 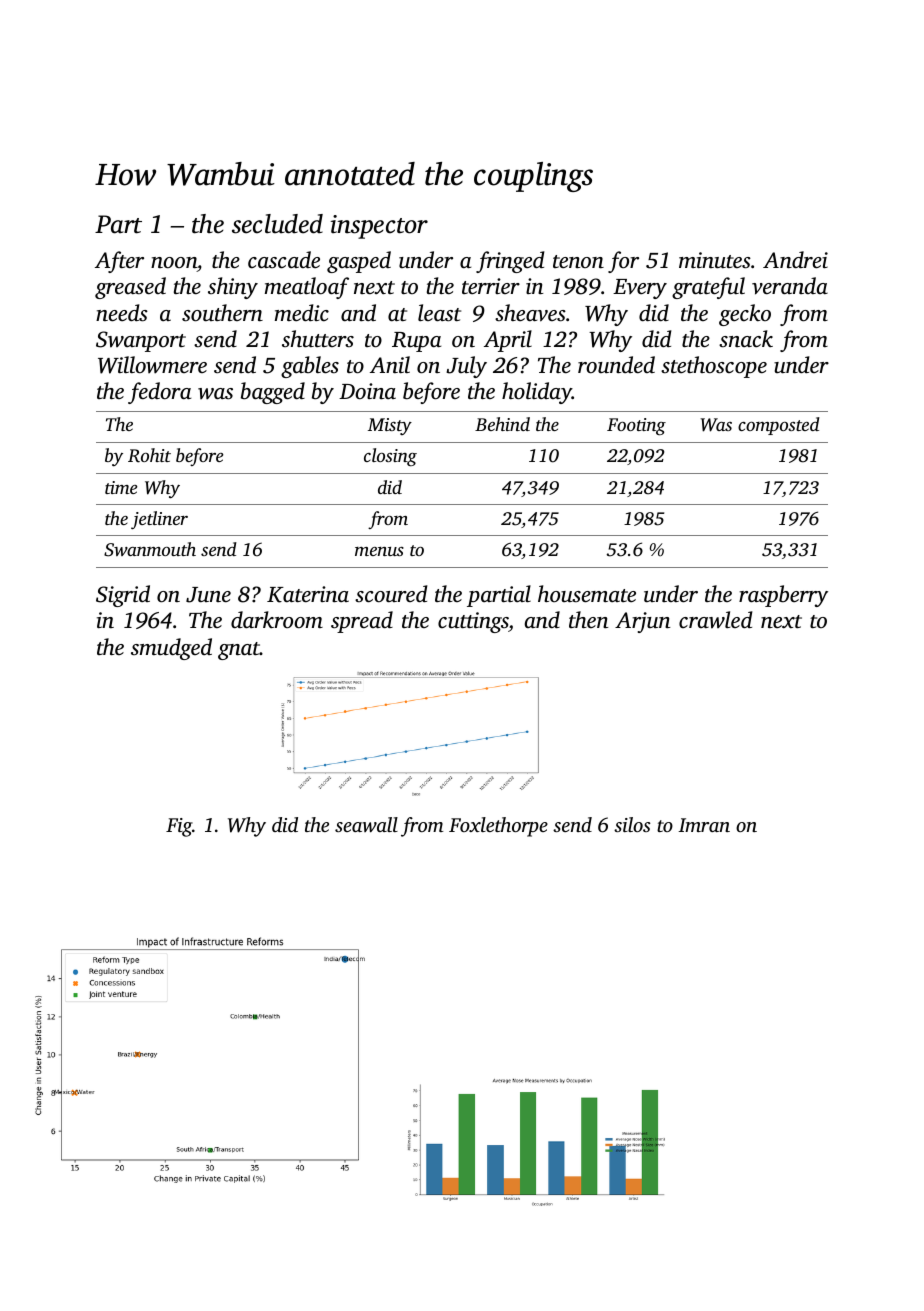 I want to click on housemate, so click(x=587, y=594).
